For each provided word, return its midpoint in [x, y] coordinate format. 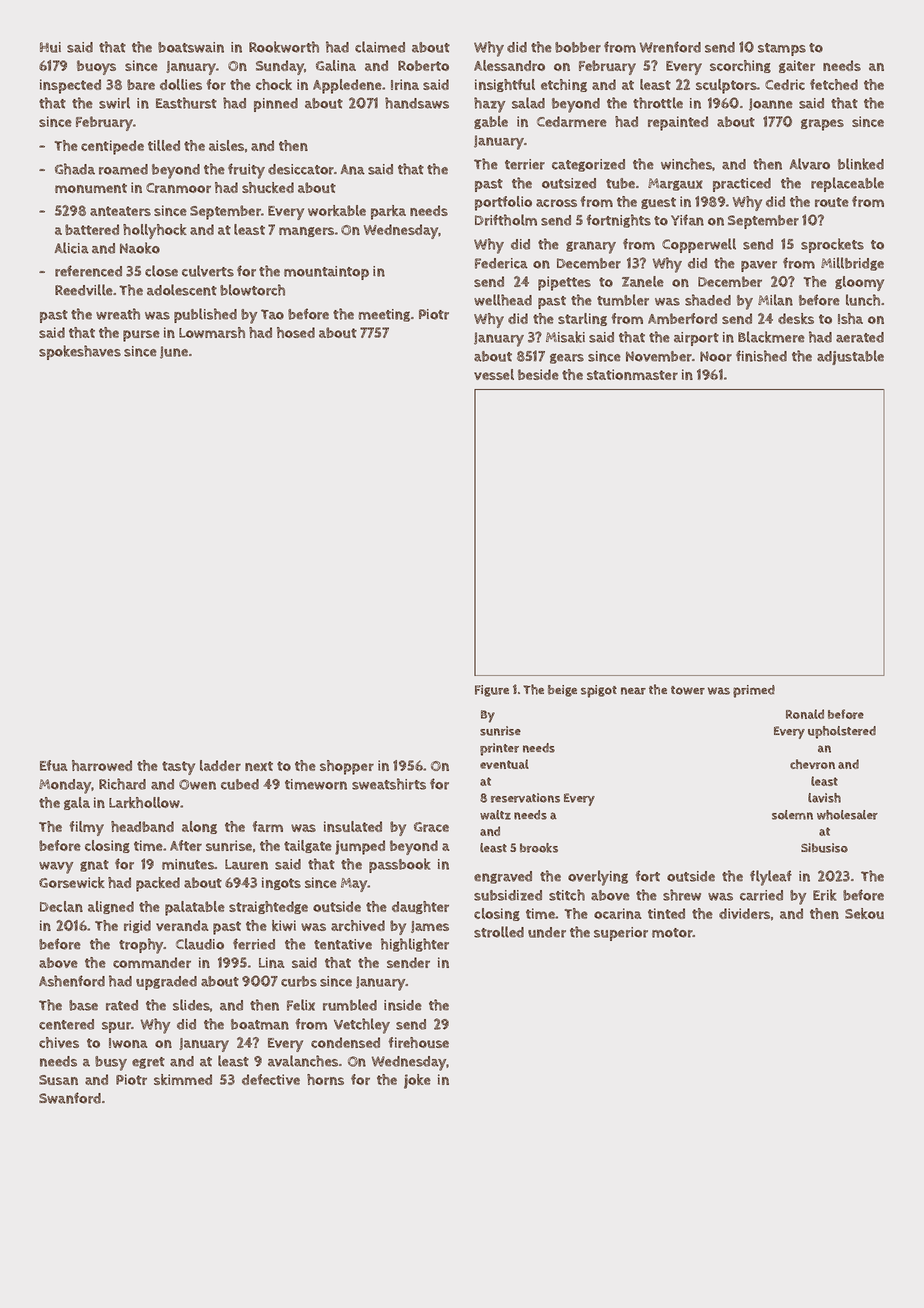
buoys [96, 67]
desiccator [301, 169]
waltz [495, 815]
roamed [123, 169]
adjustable [850, 357]
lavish [824, 798]
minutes [188, 864]
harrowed [102, 765]
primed [754, 691]
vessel [494, 374]
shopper [347, 767]
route [832, 202]
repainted [678, 123]
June [174, 352]
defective [271, 1079]
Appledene [347, 86]
